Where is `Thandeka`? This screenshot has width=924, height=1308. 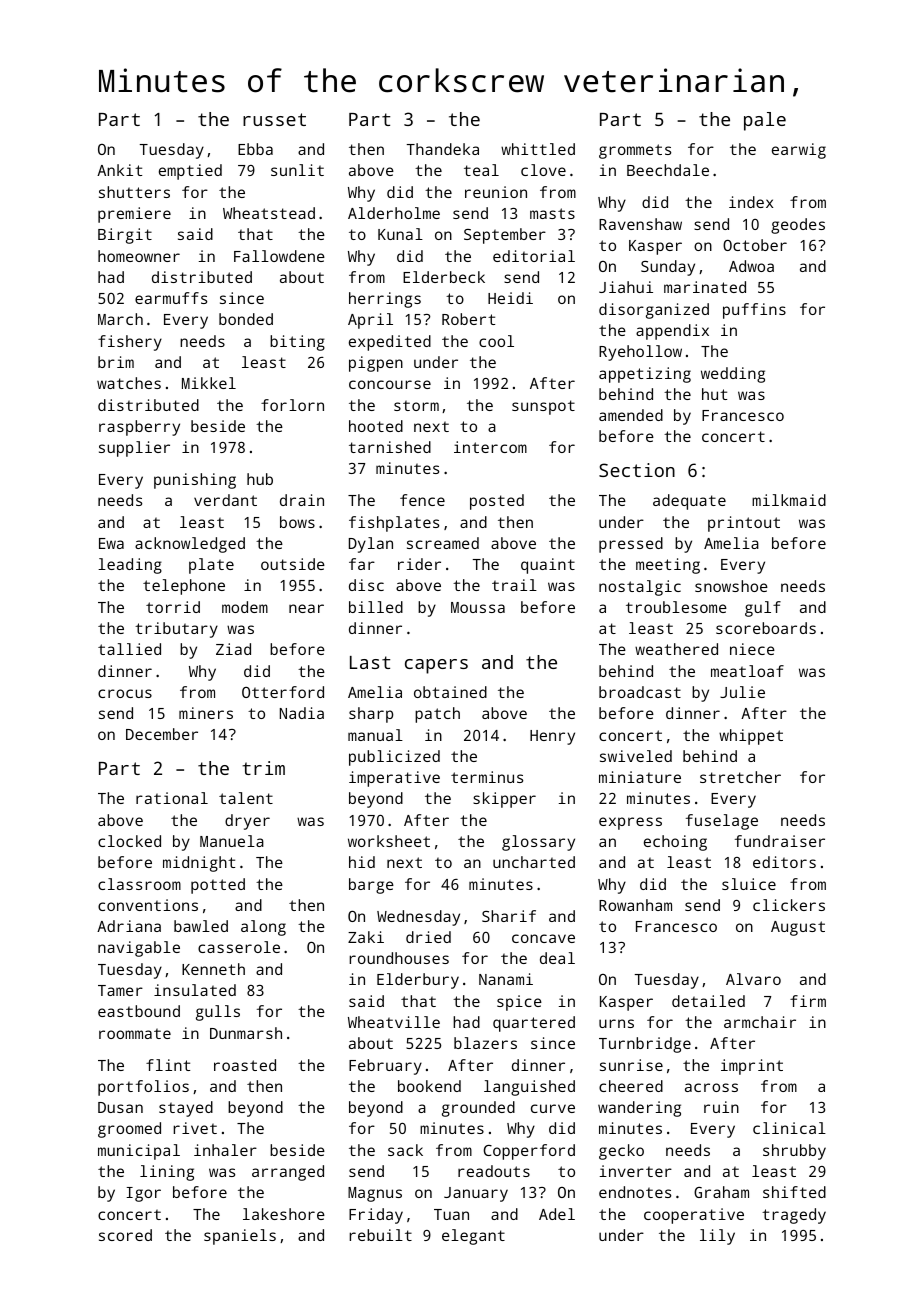 Thandeka is located at coordinates (443, 149).
